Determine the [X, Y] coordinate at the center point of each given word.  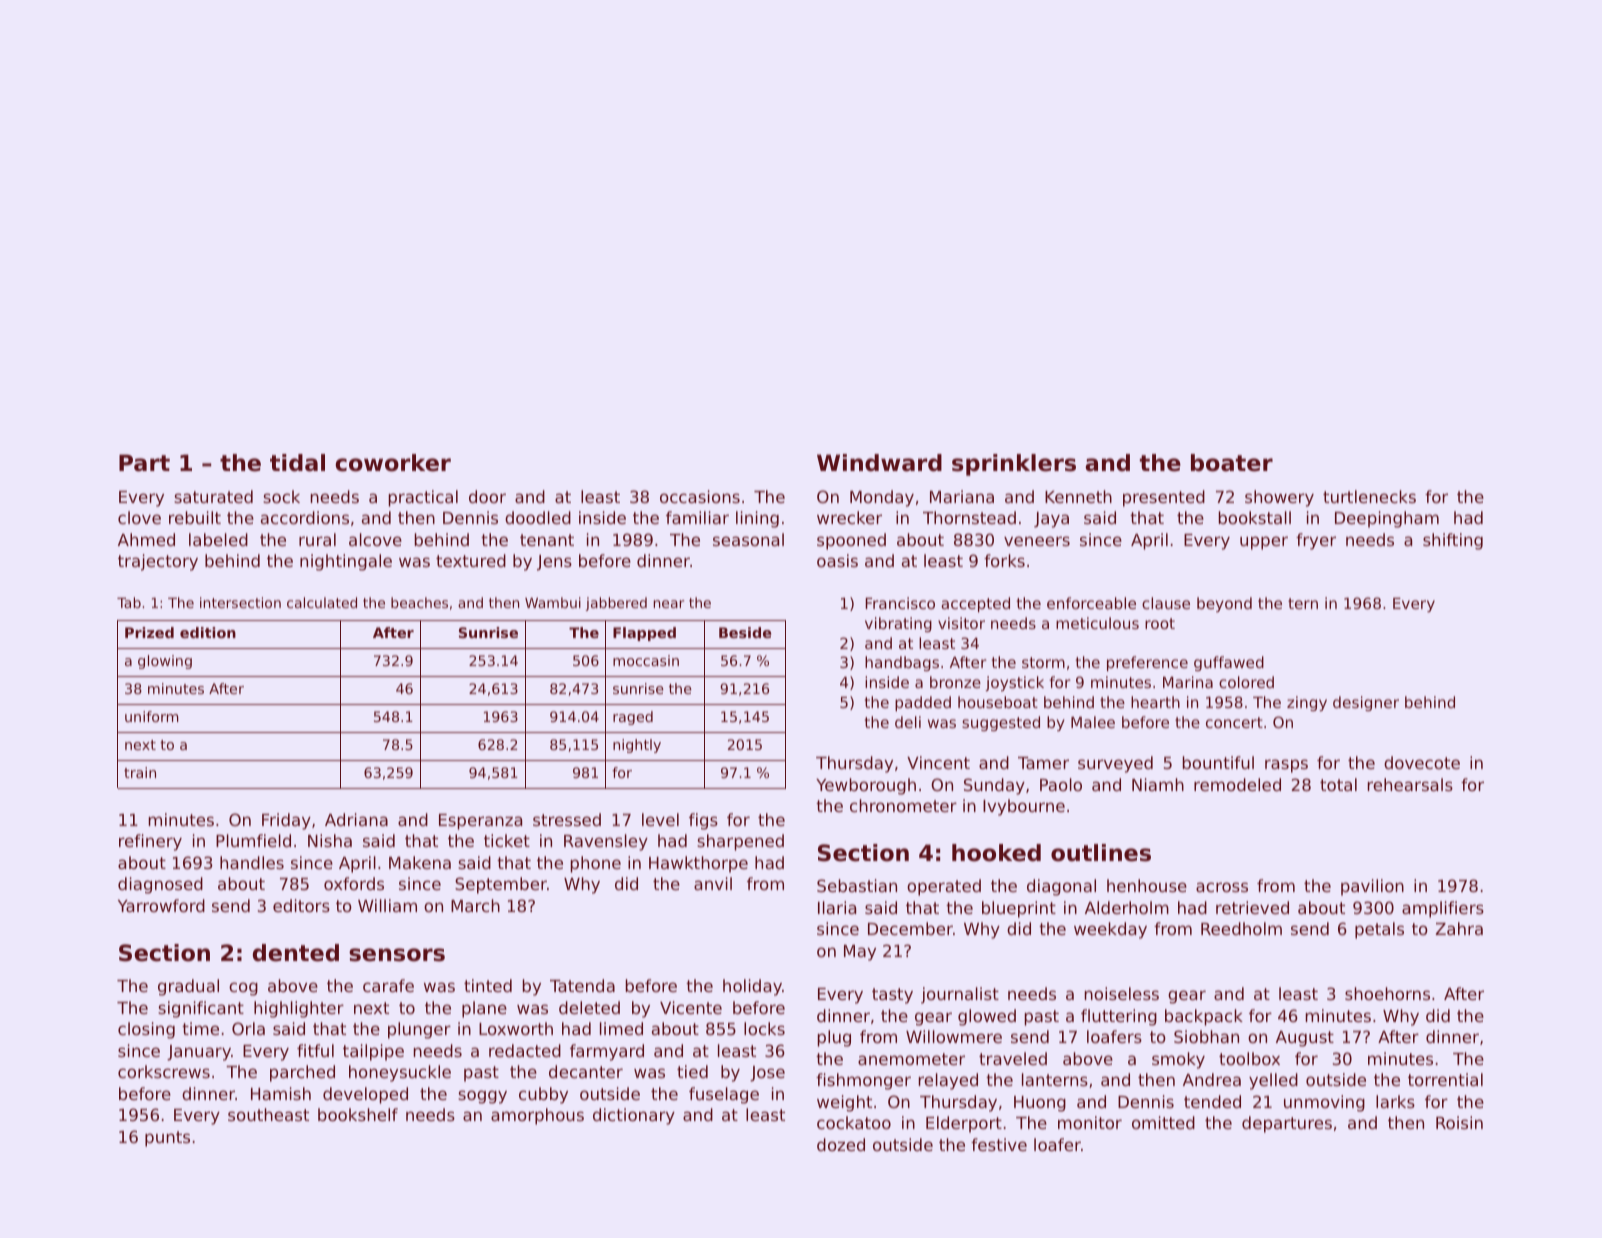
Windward [879, 463]
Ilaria [837, 907]
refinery [150, 842]
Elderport [964, 1124]
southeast [268, 1114]
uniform [152, 716]
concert [1234, 722]
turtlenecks [1369, 496]
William [387, 905]
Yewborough [866, 786]
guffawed [1229, 663]
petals [1379, 930]
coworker [393, 463]
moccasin [646, 660]
